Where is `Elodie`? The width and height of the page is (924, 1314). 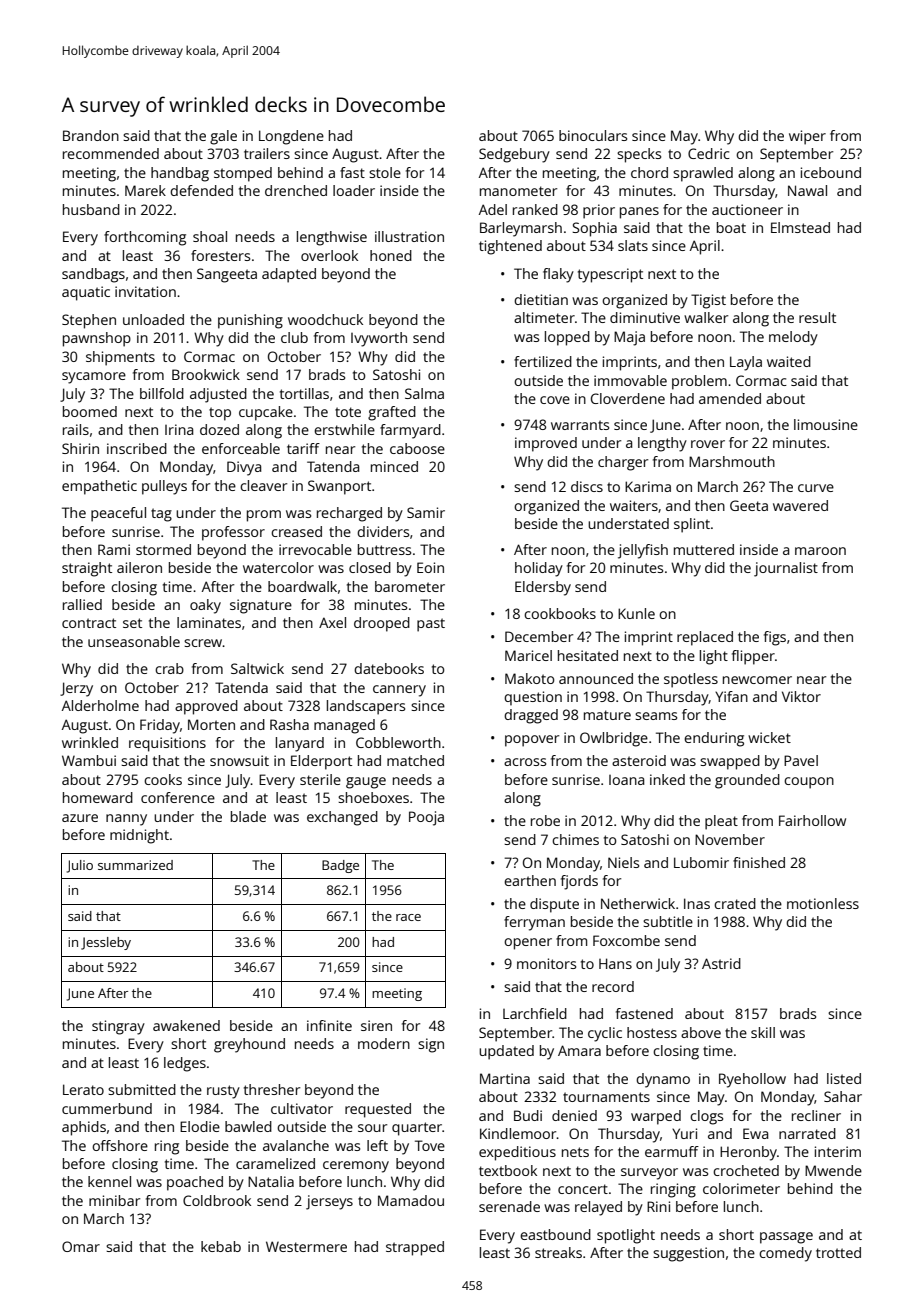 Elodie is located at coordinates (200, 1126).
